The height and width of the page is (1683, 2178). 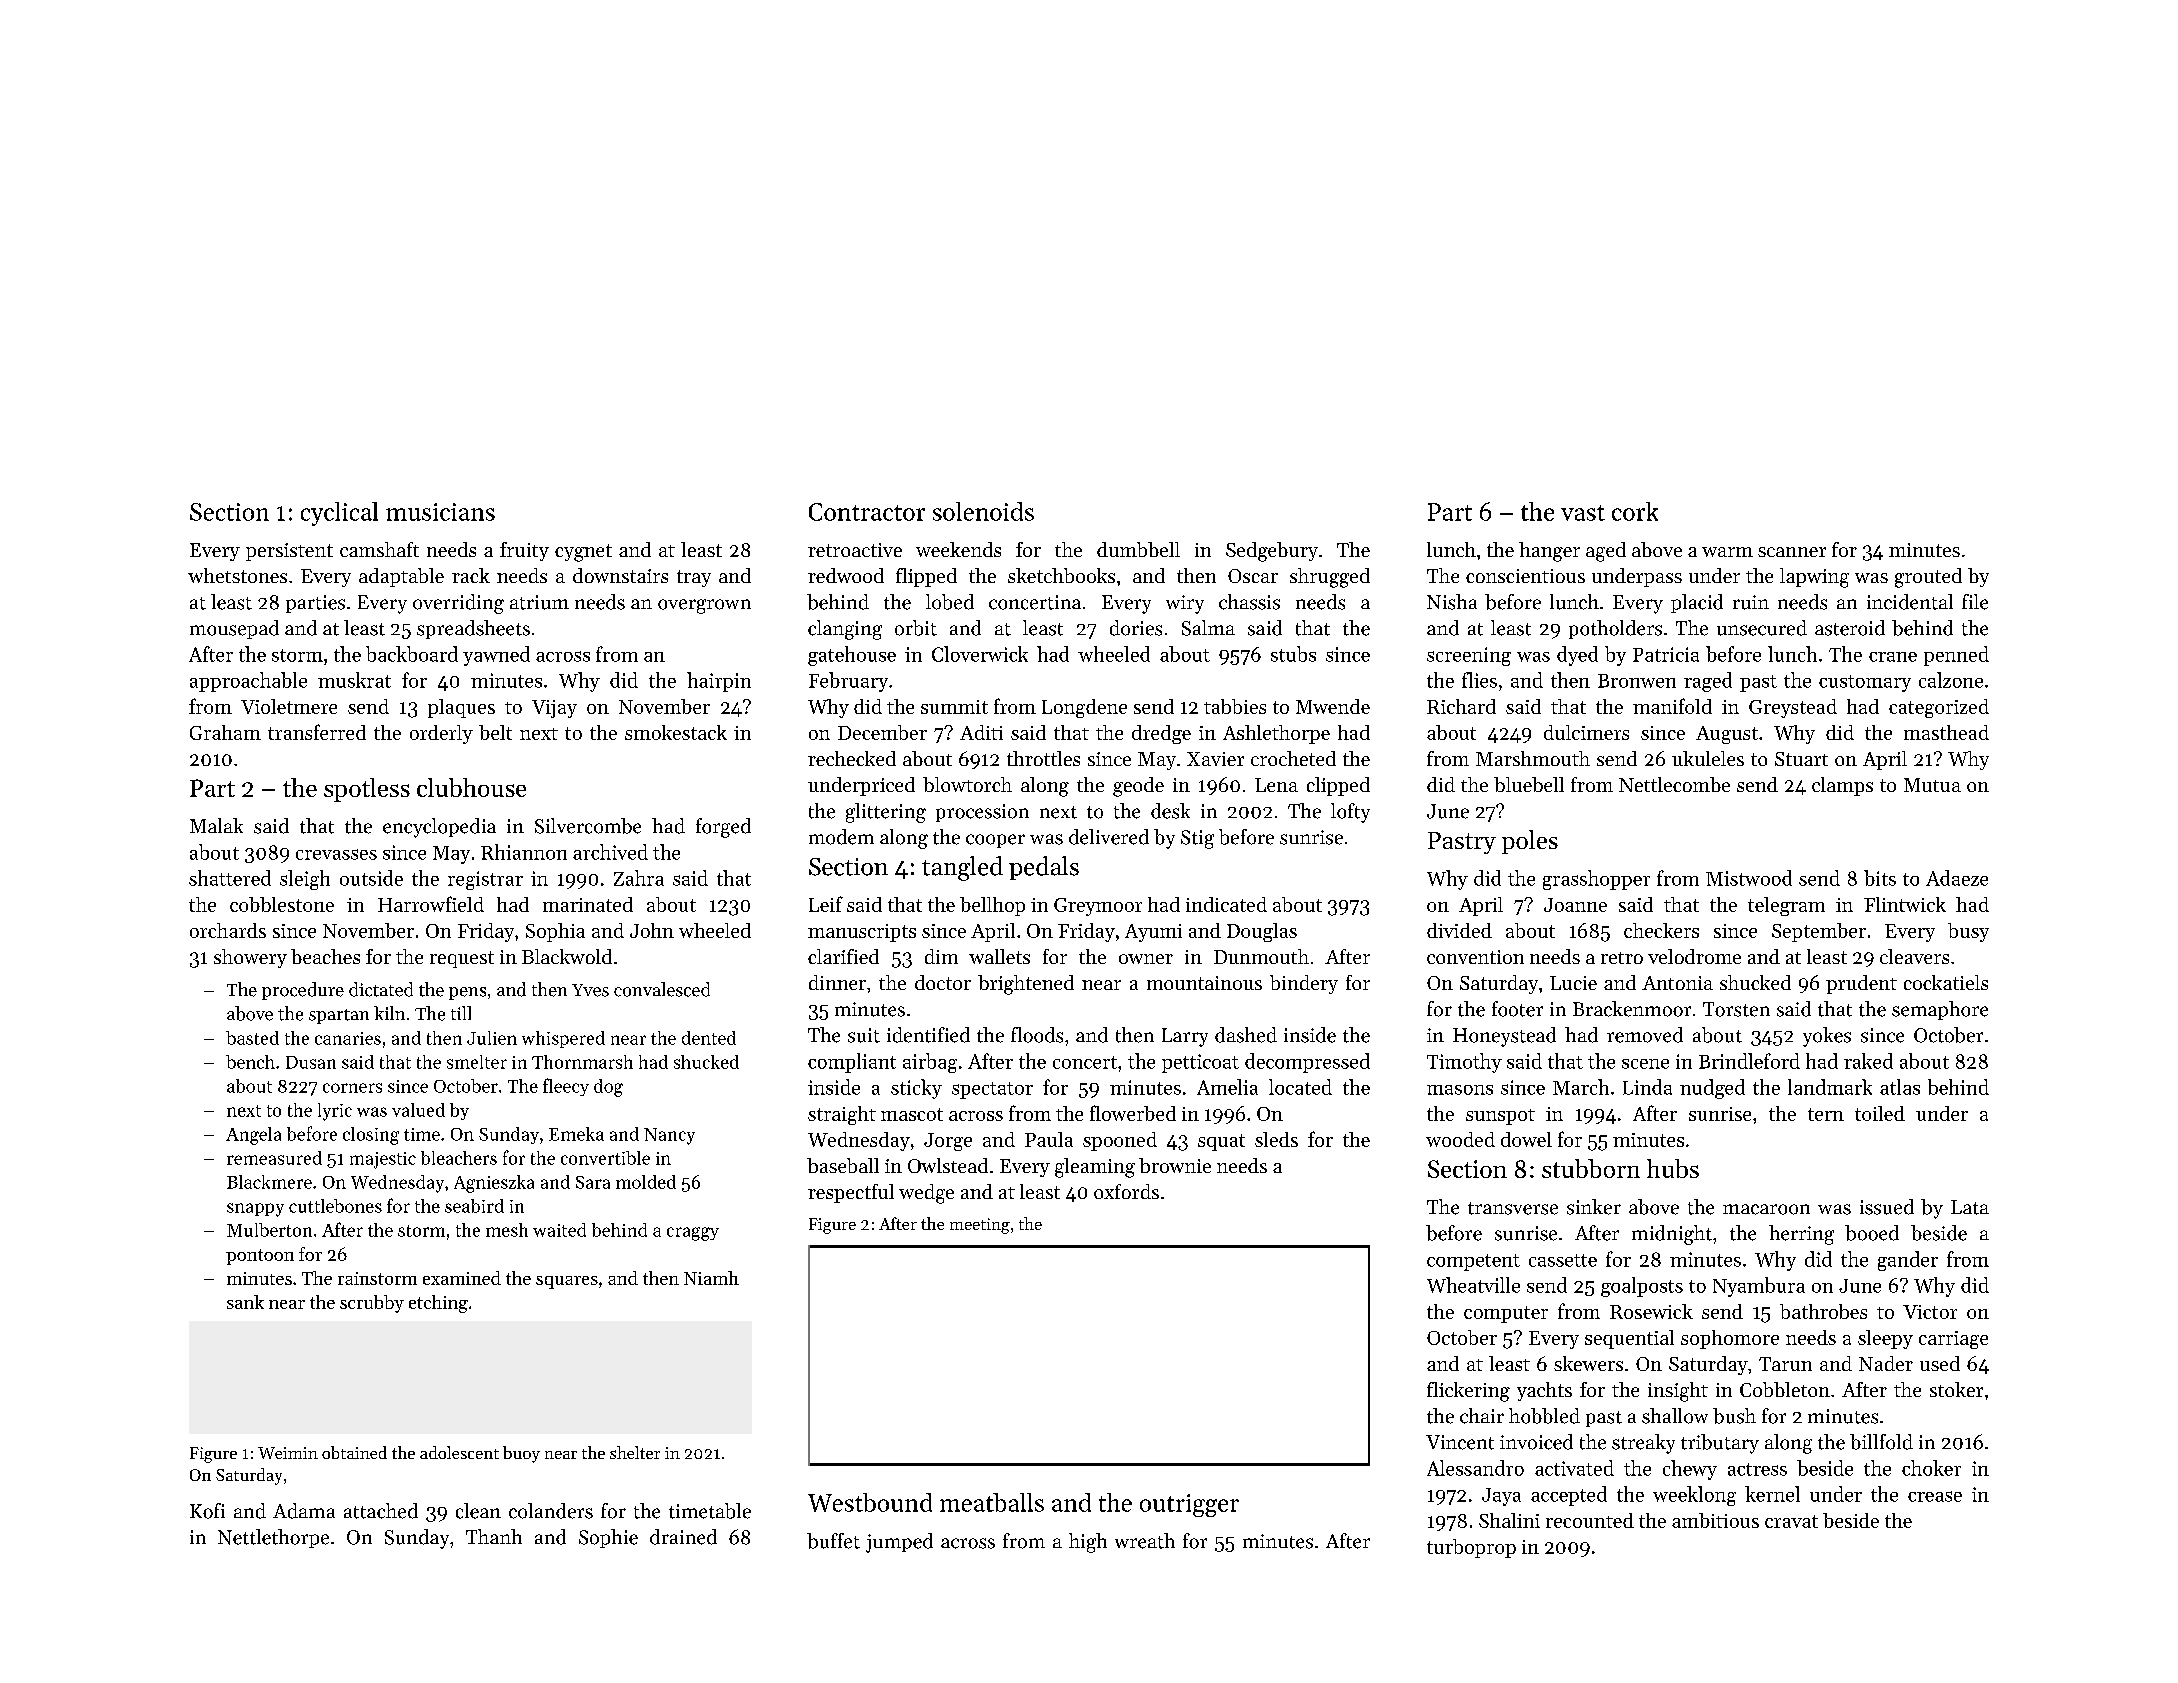 I want to click on scene, so click(x=1645, y=1064).
